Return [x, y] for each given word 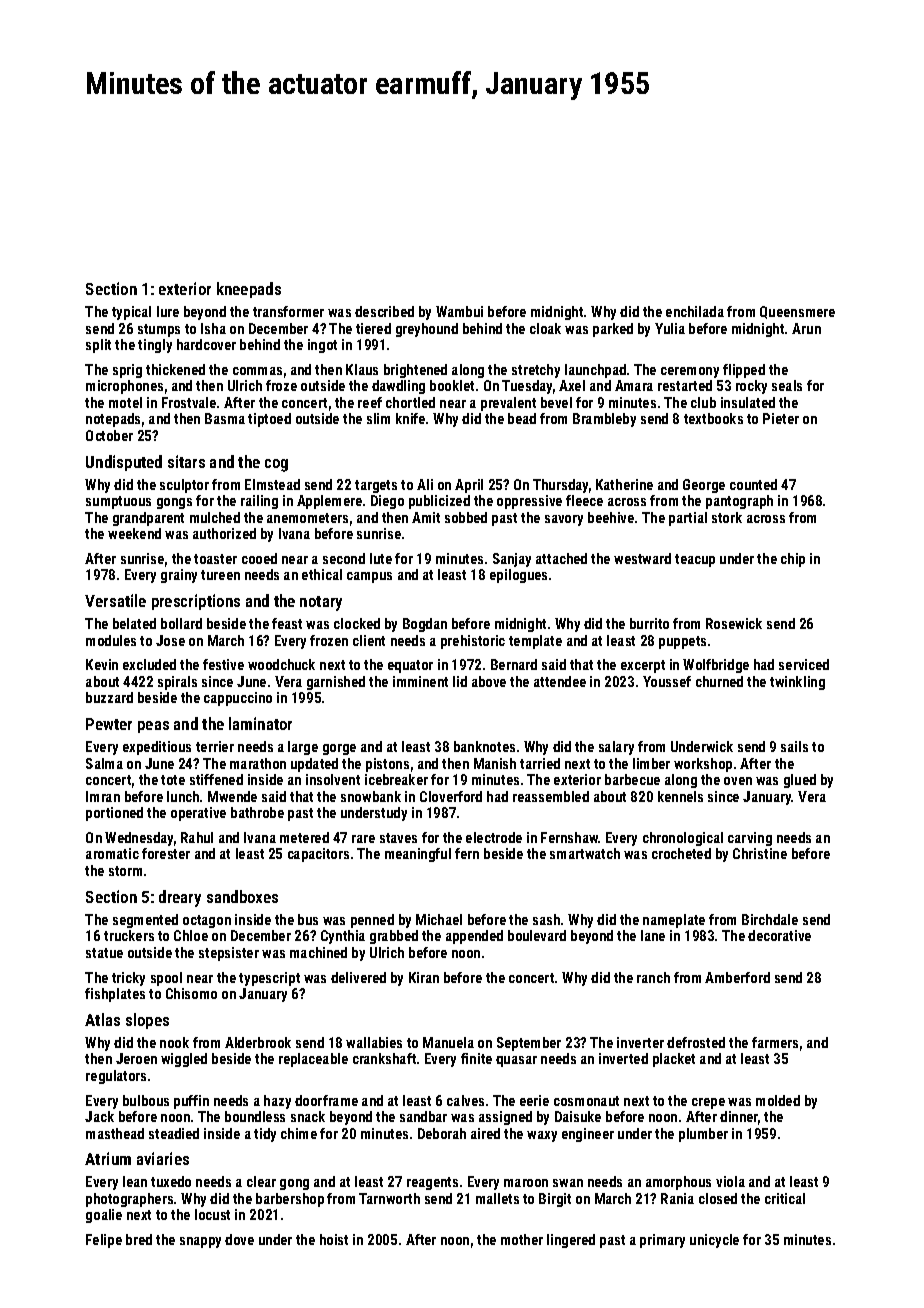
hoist [334, 1239]
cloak [545, 328]
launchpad [595, 371]
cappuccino [238, 699]
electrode [494, 837]
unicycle [714, 1241]
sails [794, 746]
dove [239, 1239]
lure [168, 311]
